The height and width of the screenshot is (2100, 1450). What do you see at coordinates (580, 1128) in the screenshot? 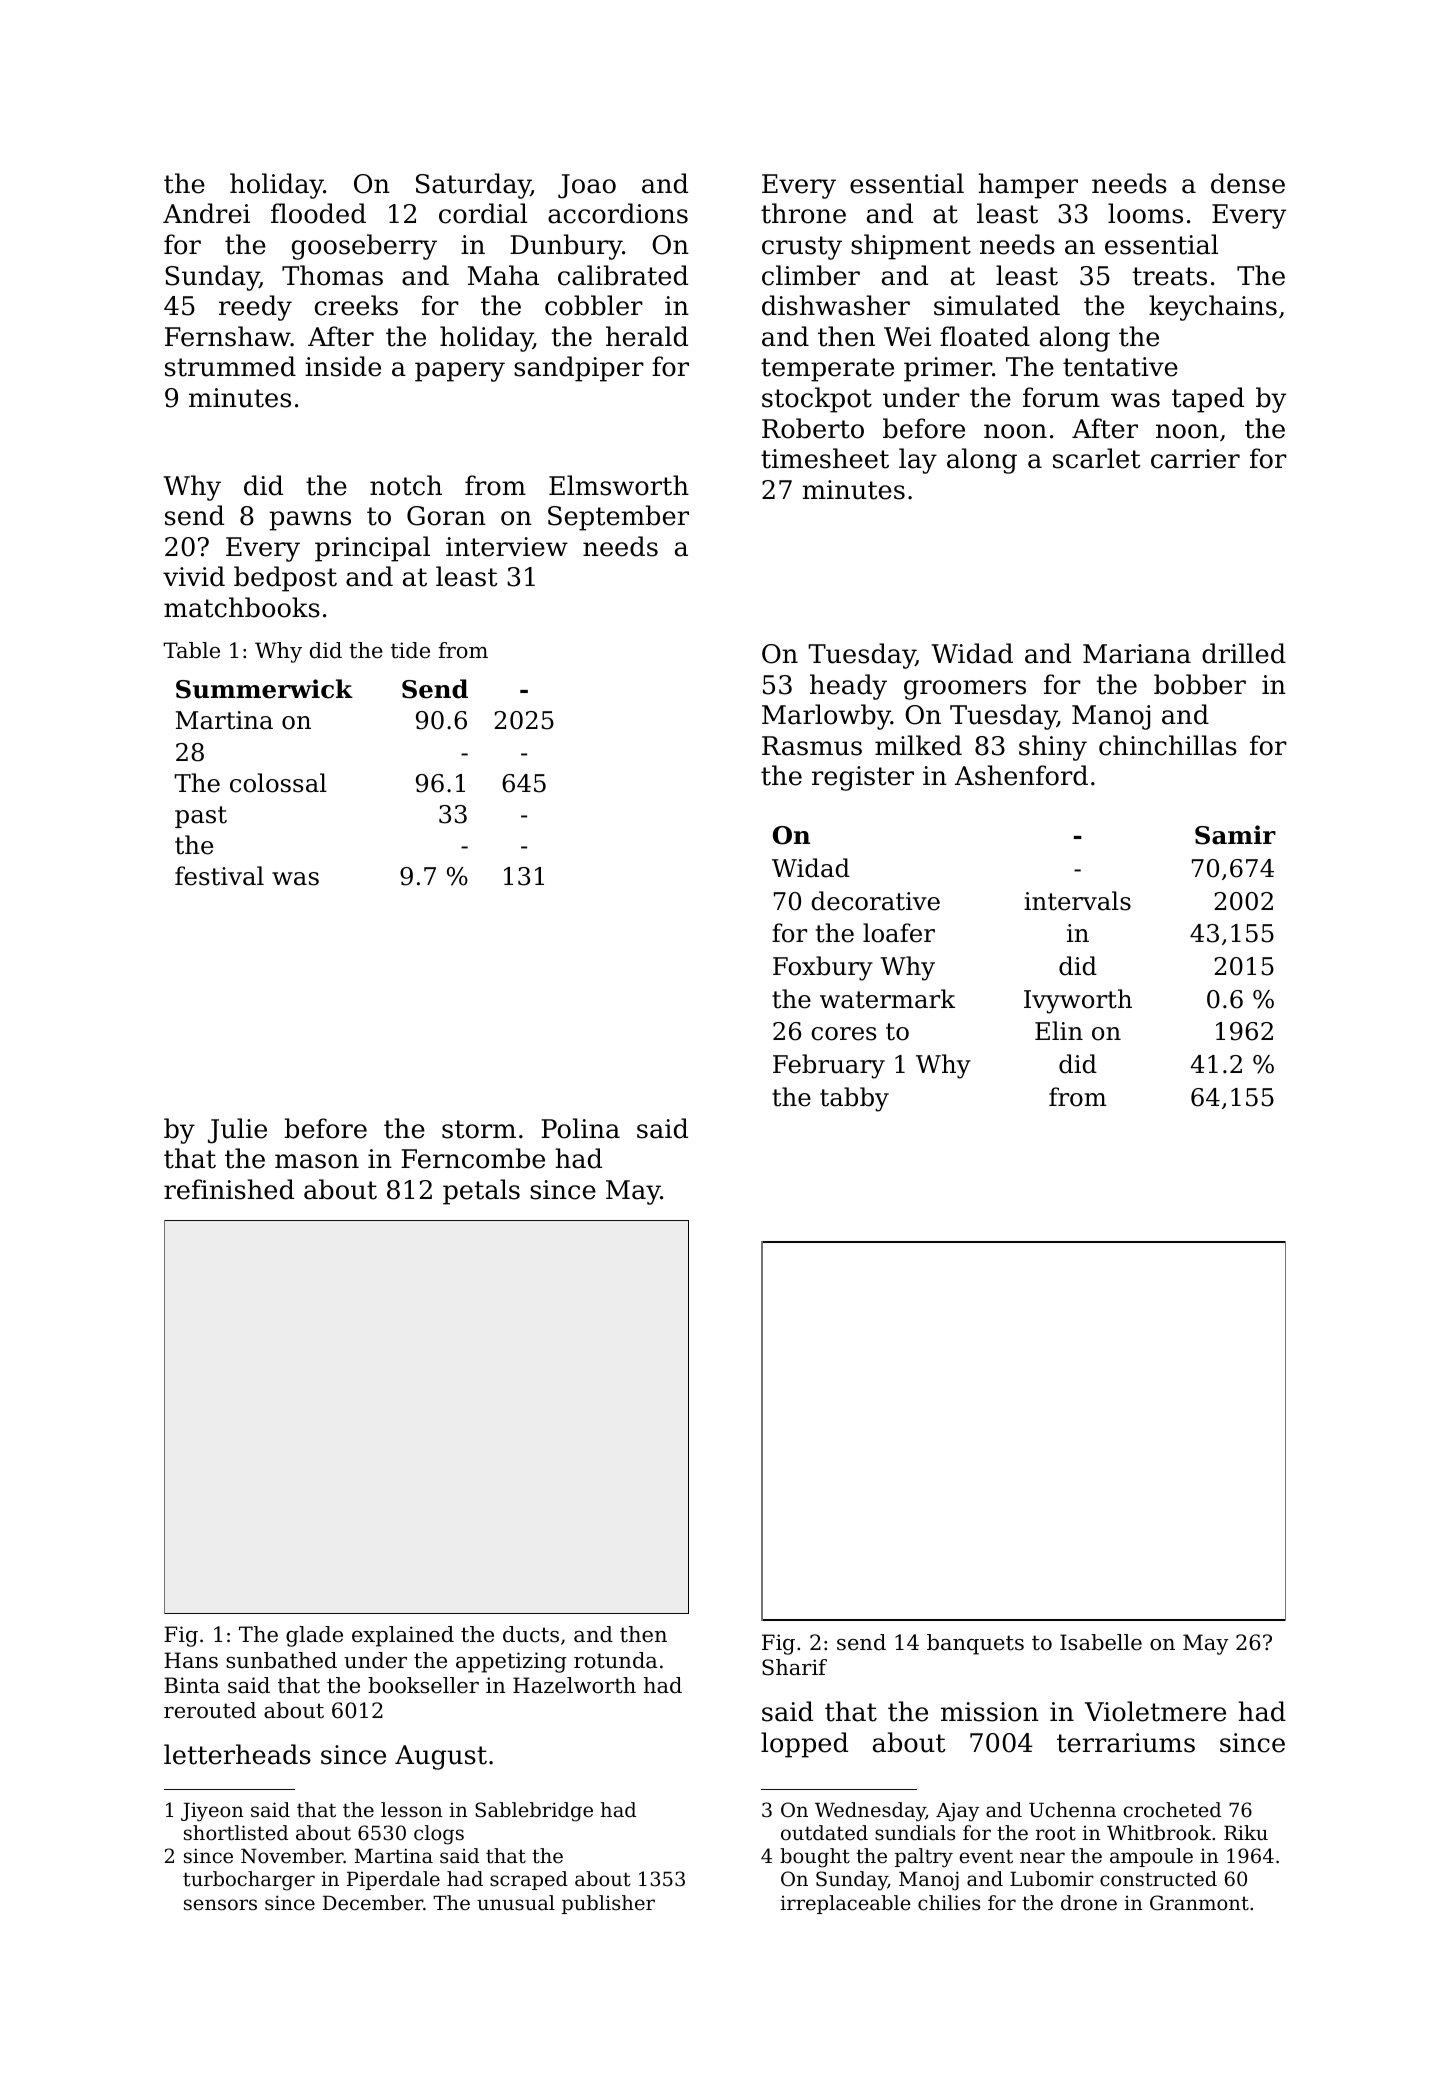
I see `Polina` at bounding box center [580, 1128].
